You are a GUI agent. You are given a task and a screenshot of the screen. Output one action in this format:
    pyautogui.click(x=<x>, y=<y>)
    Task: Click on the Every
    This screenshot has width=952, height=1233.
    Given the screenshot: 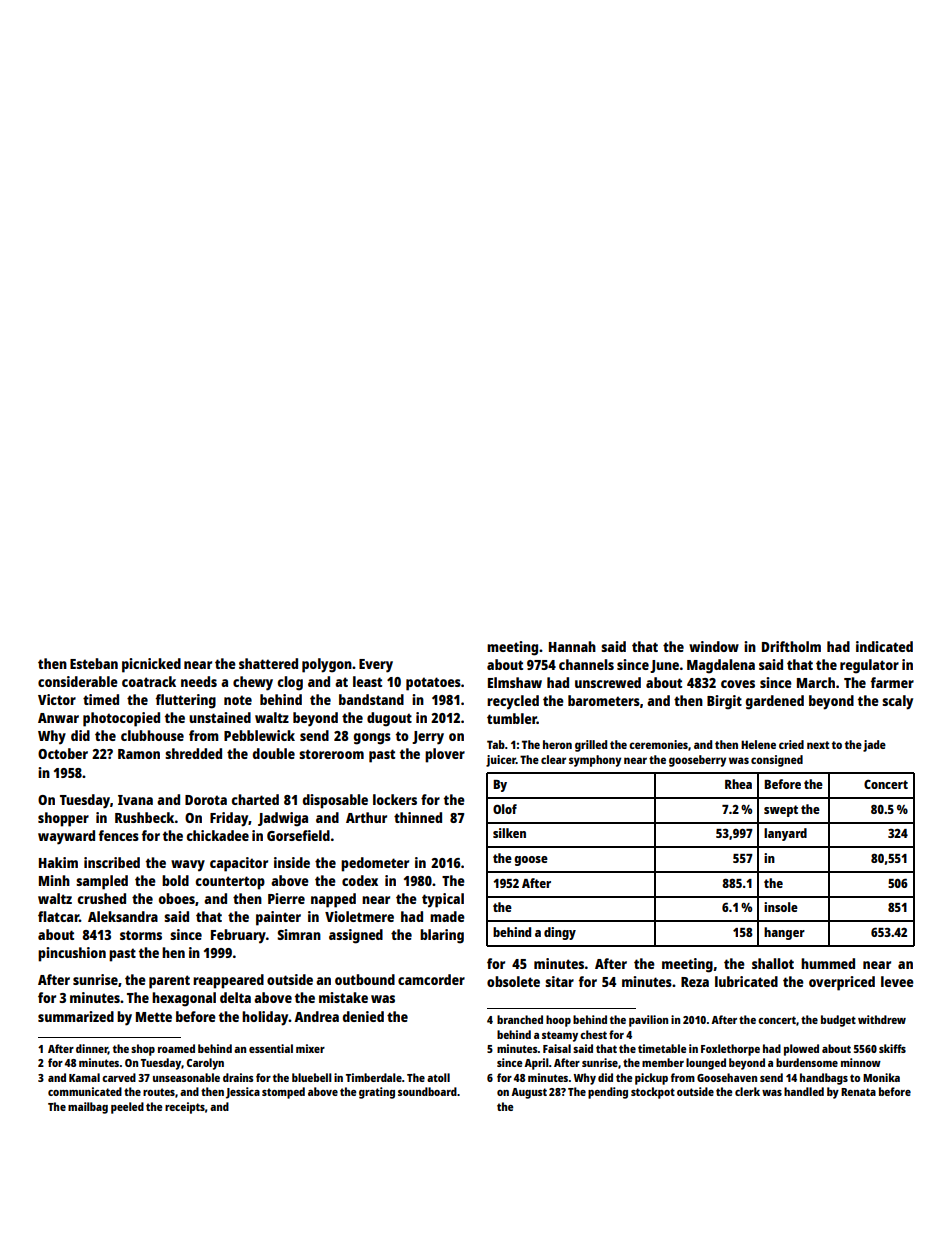 What is the action you would take?
    pyautogui.click(x=376, y=666)
